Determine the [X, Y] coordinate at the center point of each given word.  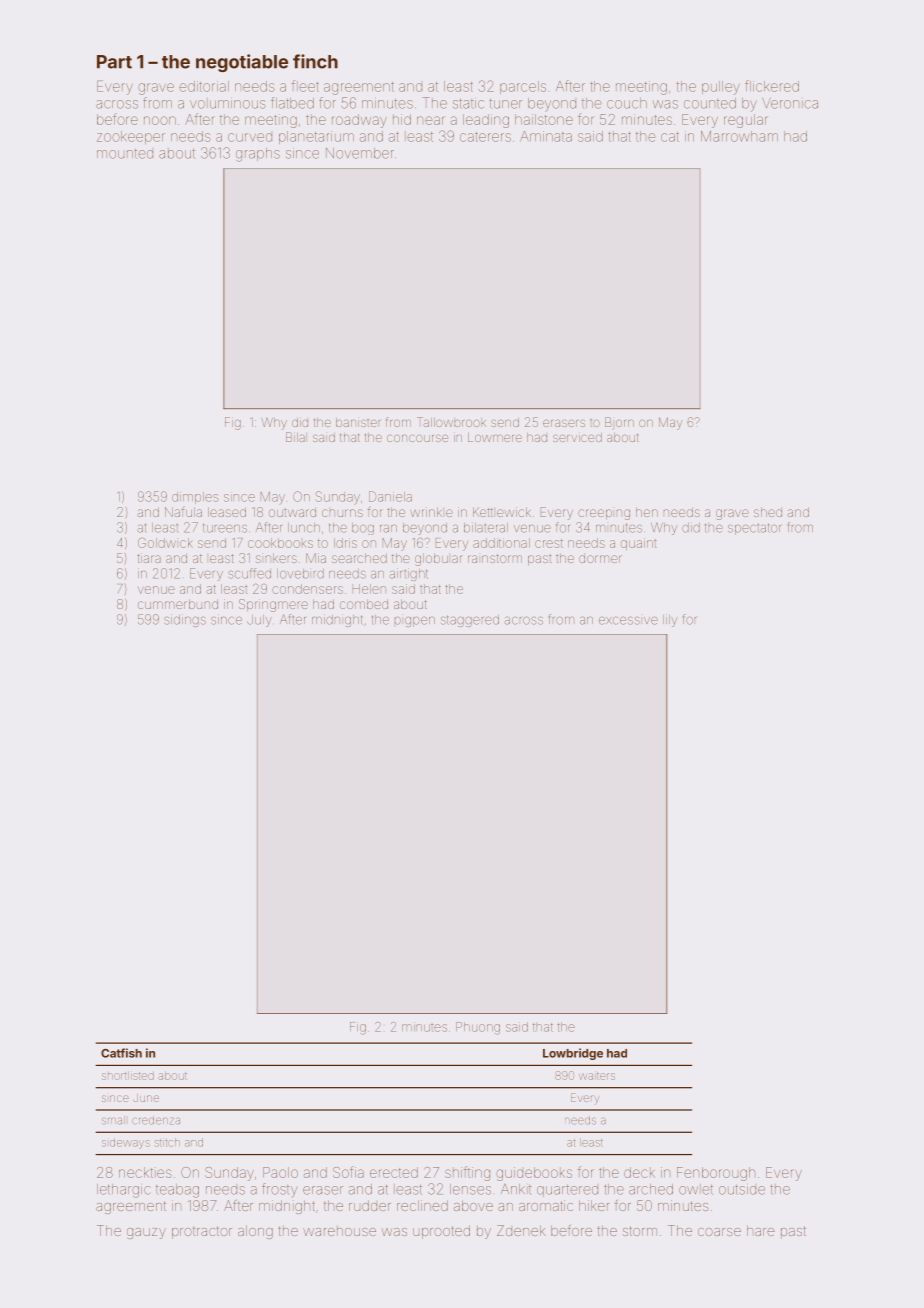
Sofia [348, 1172]
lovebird [300, 574]
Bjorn [619, 423]
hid [402, 119]
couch [627, 103]
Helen [369, 589]
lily [670, 621]
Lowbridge [573, 1054]
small [113, 1120]
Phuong [478, 1028]
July [259, 621]
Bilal [295, 437]
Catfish [121, 1053]
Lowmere [495, 437]
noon [160, 120]
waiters [597, 1076]
